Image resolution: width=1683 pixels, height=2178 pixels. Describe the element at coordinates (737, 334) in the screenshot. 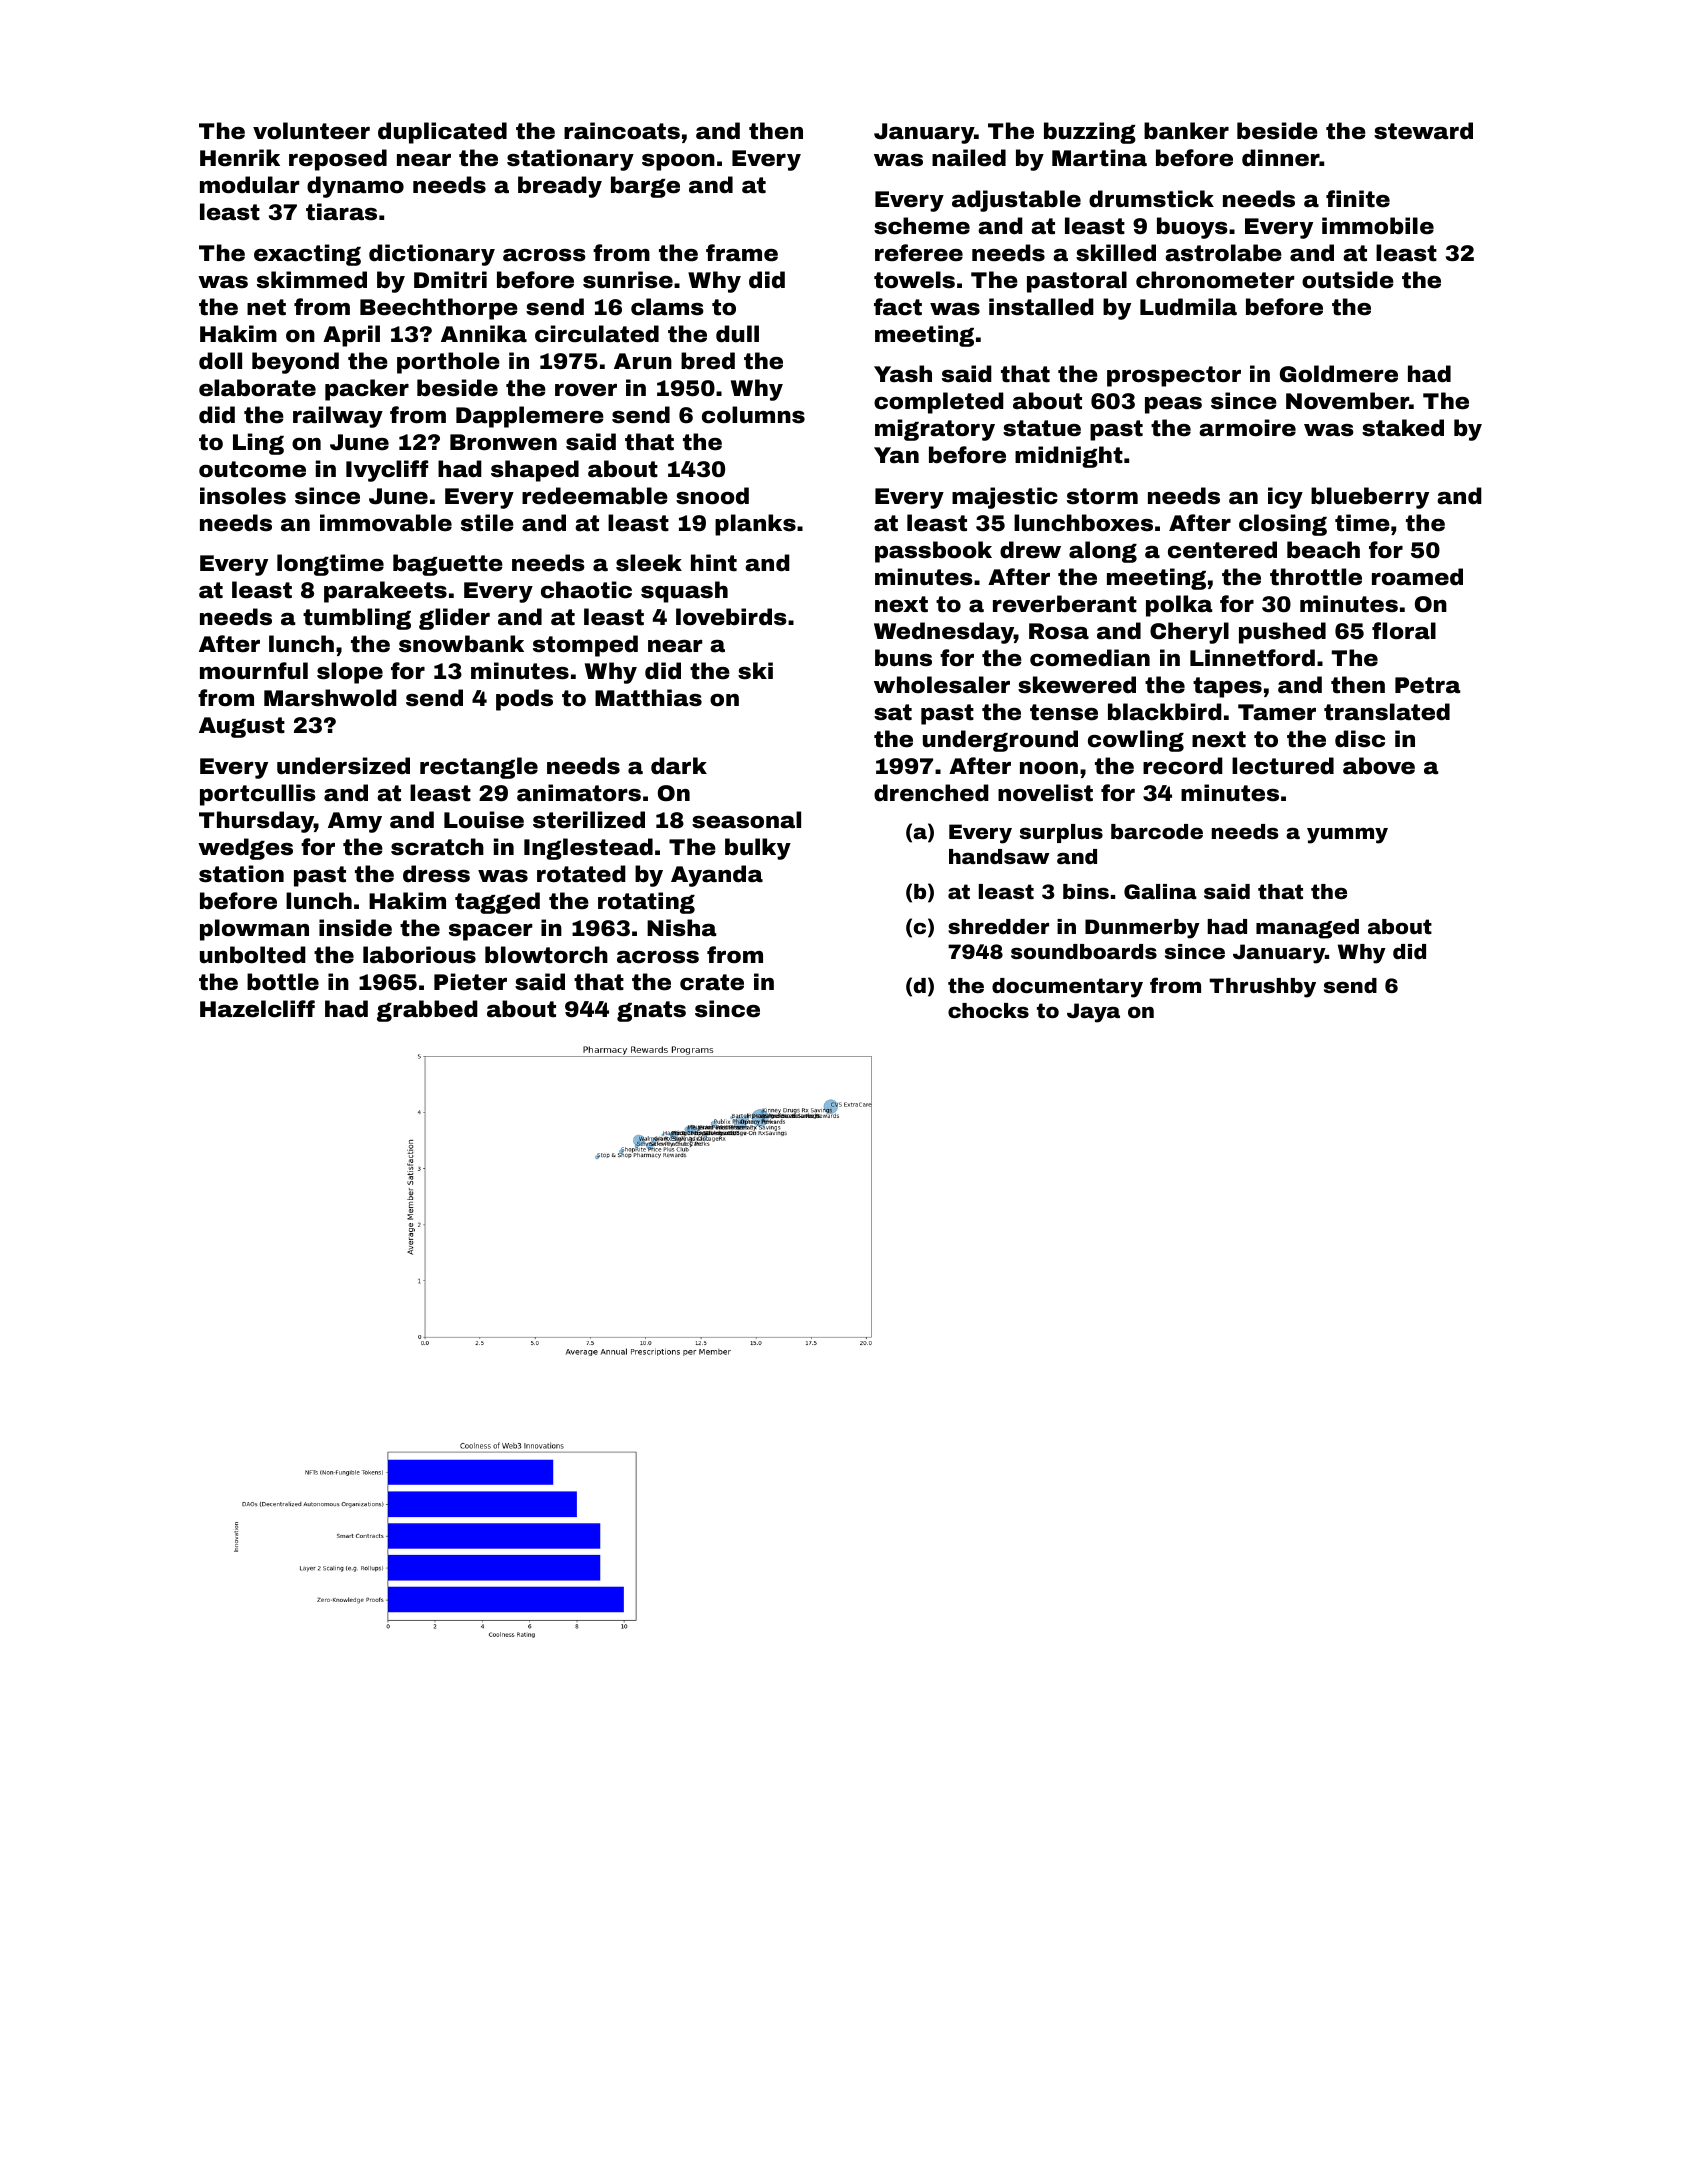

I see `dull` at that location.
